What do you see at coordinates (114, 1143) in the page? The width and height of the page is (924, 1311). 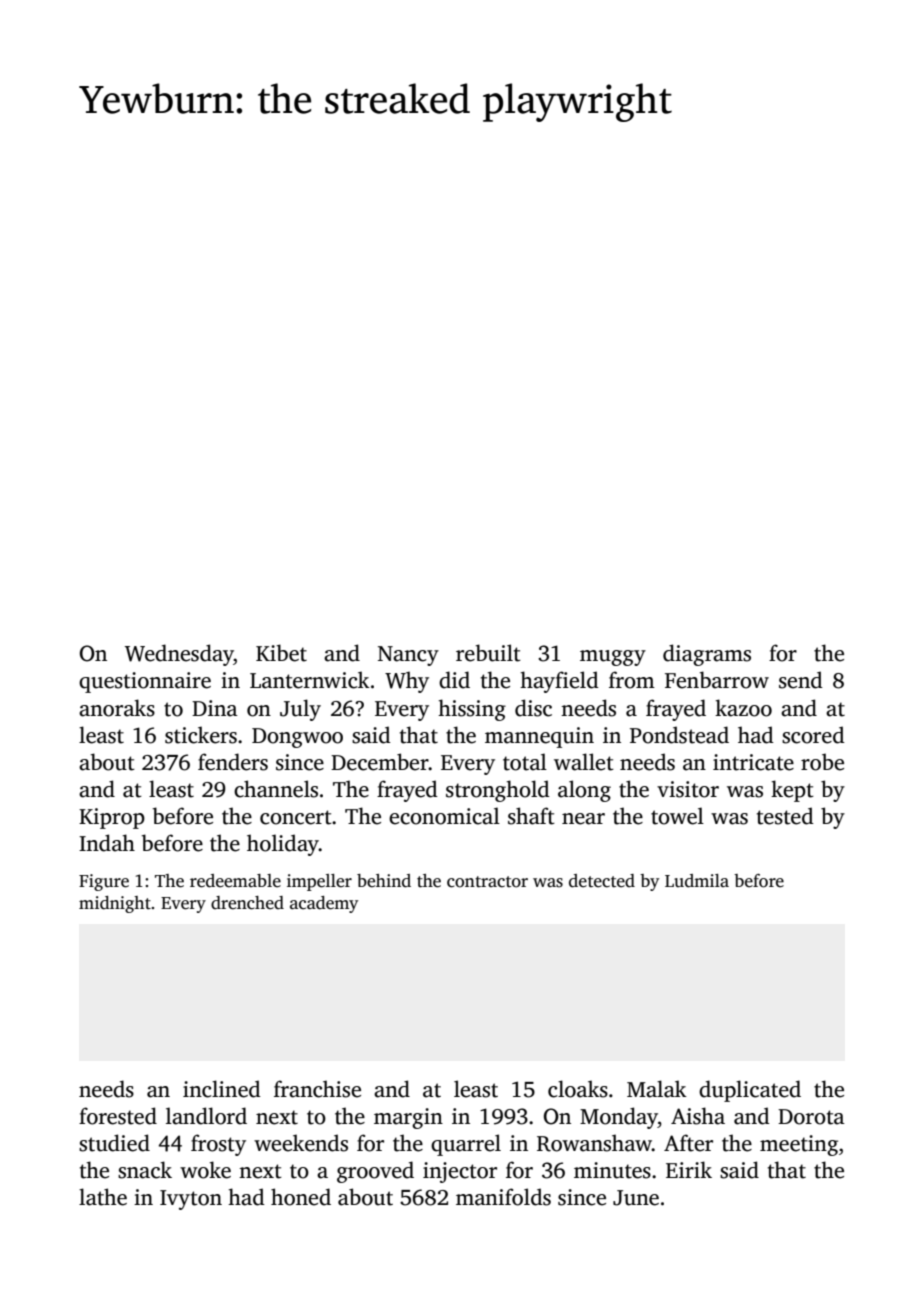 I see `studied` at bounding box center [114, 1143].
